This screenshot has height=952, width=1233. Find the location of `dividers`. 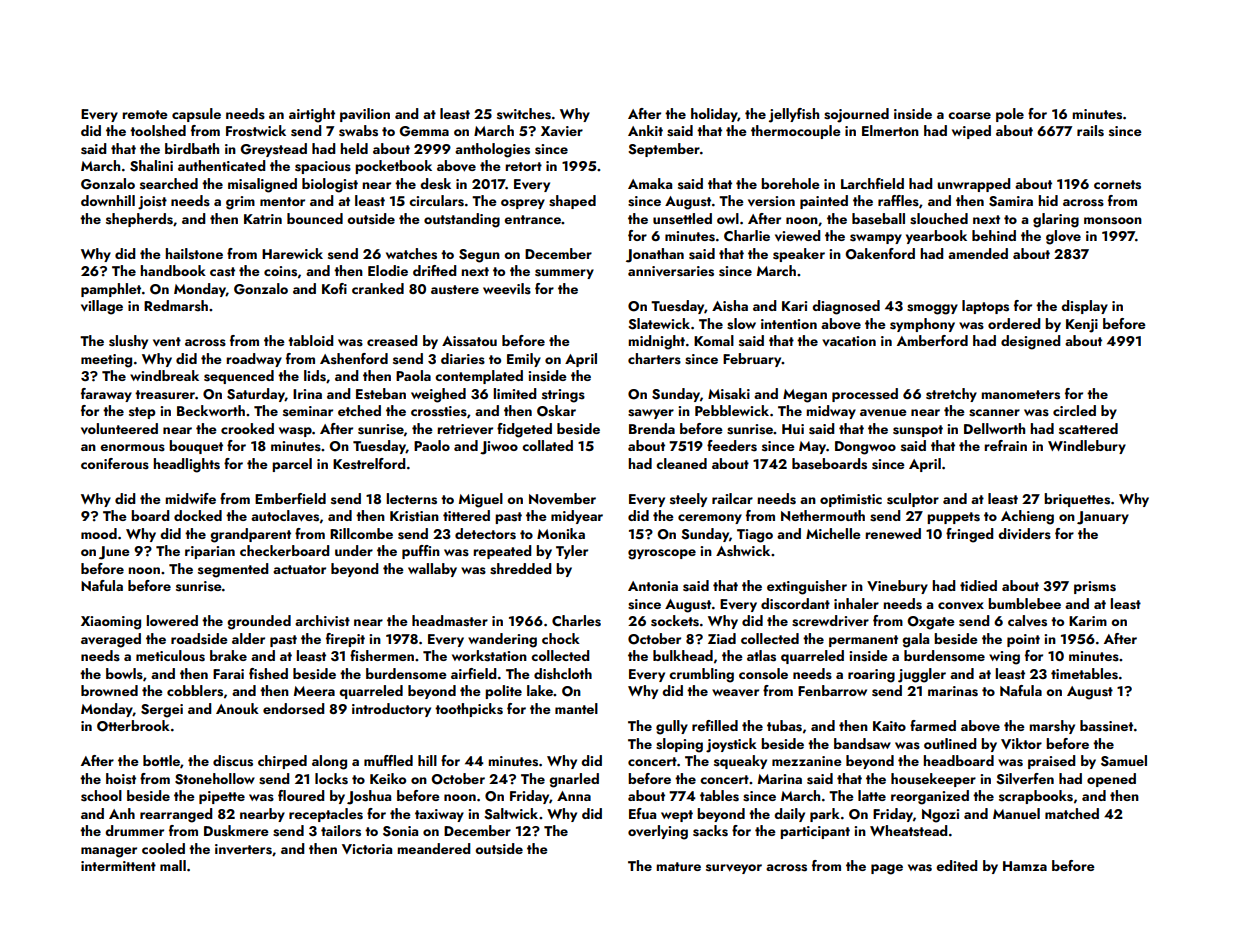

dividers is located at coordinates (1024, 534).
